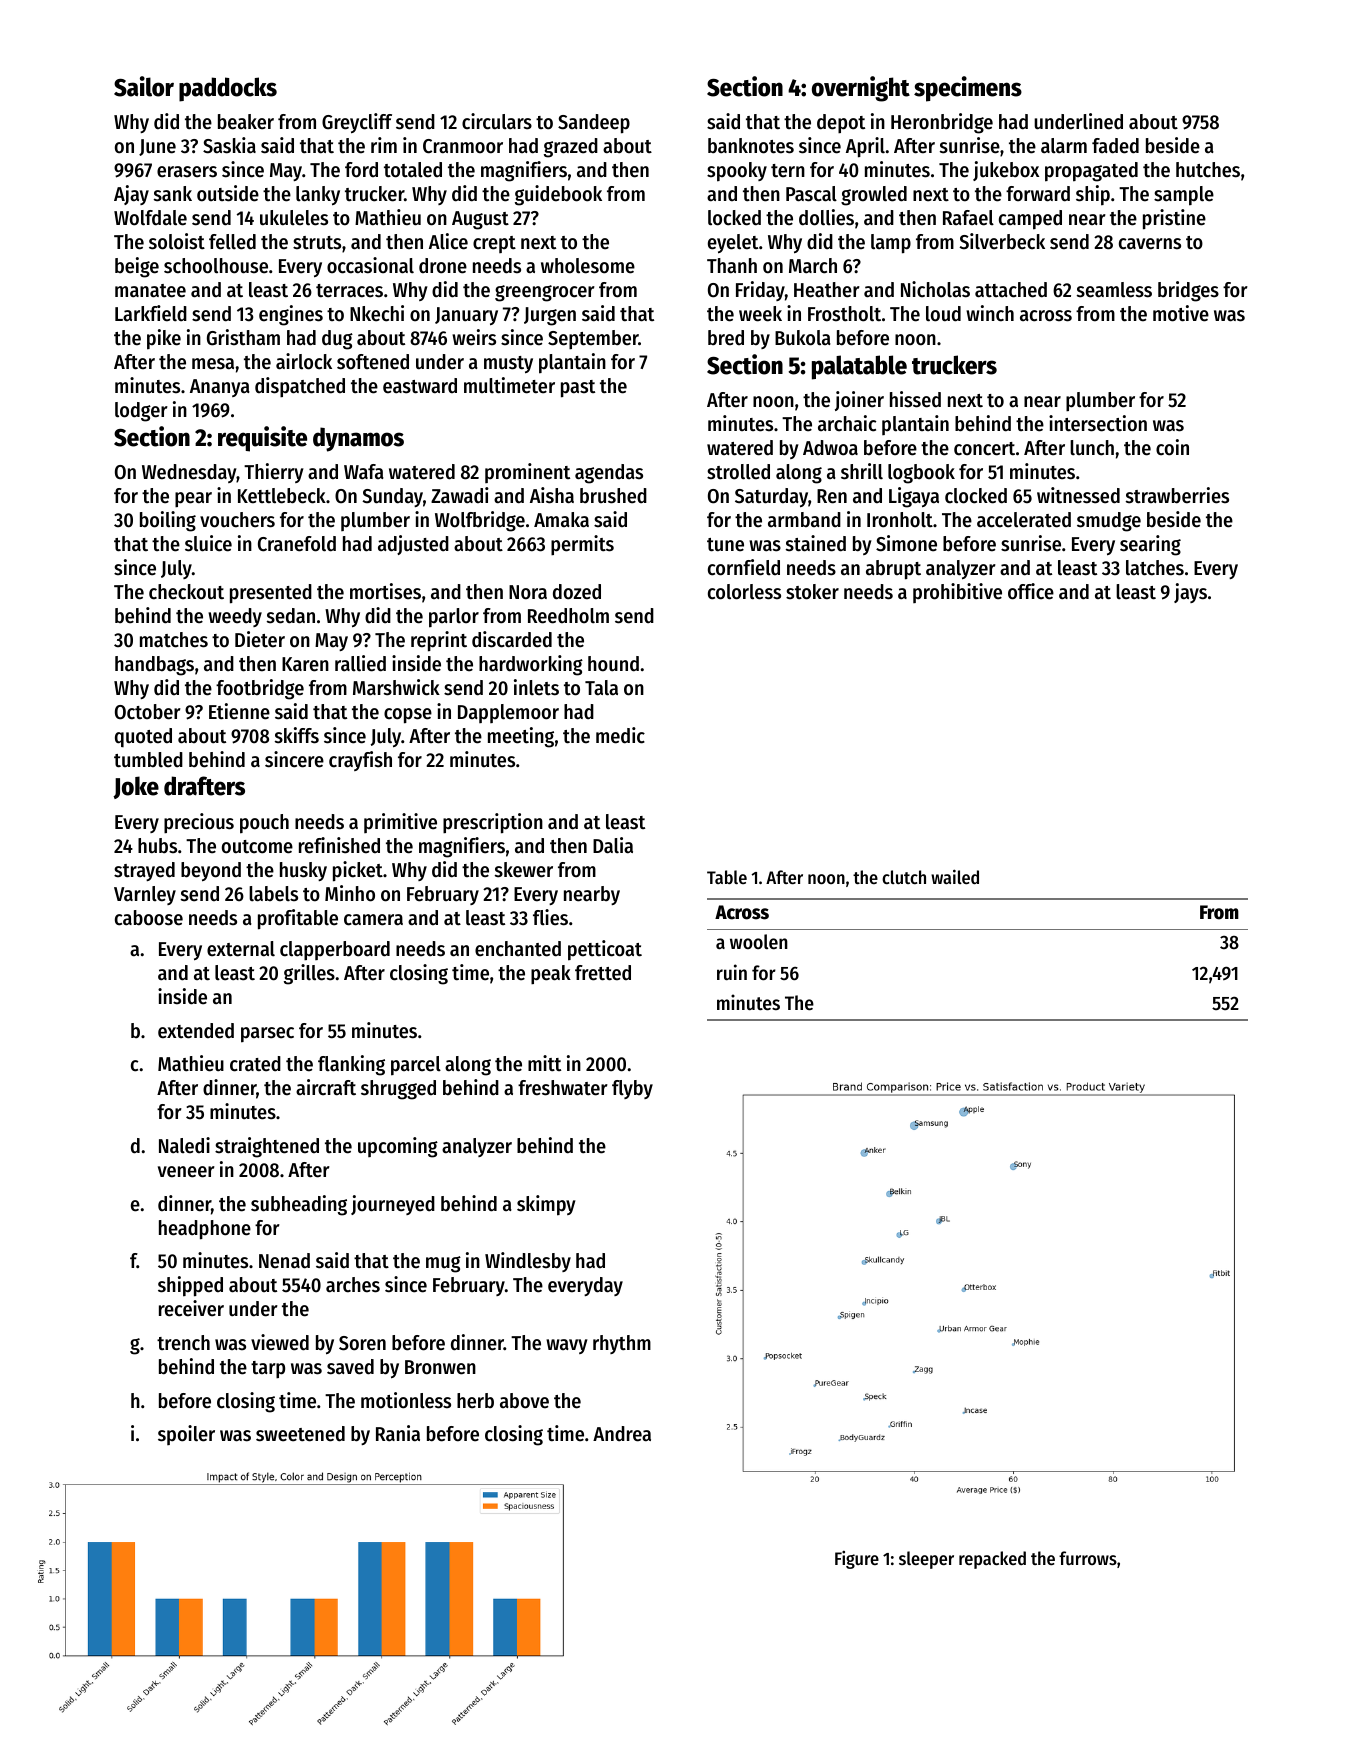 The width and height of the screenshot is (1362, 1762). I want to click on sweetened, so click(300, 1434).
